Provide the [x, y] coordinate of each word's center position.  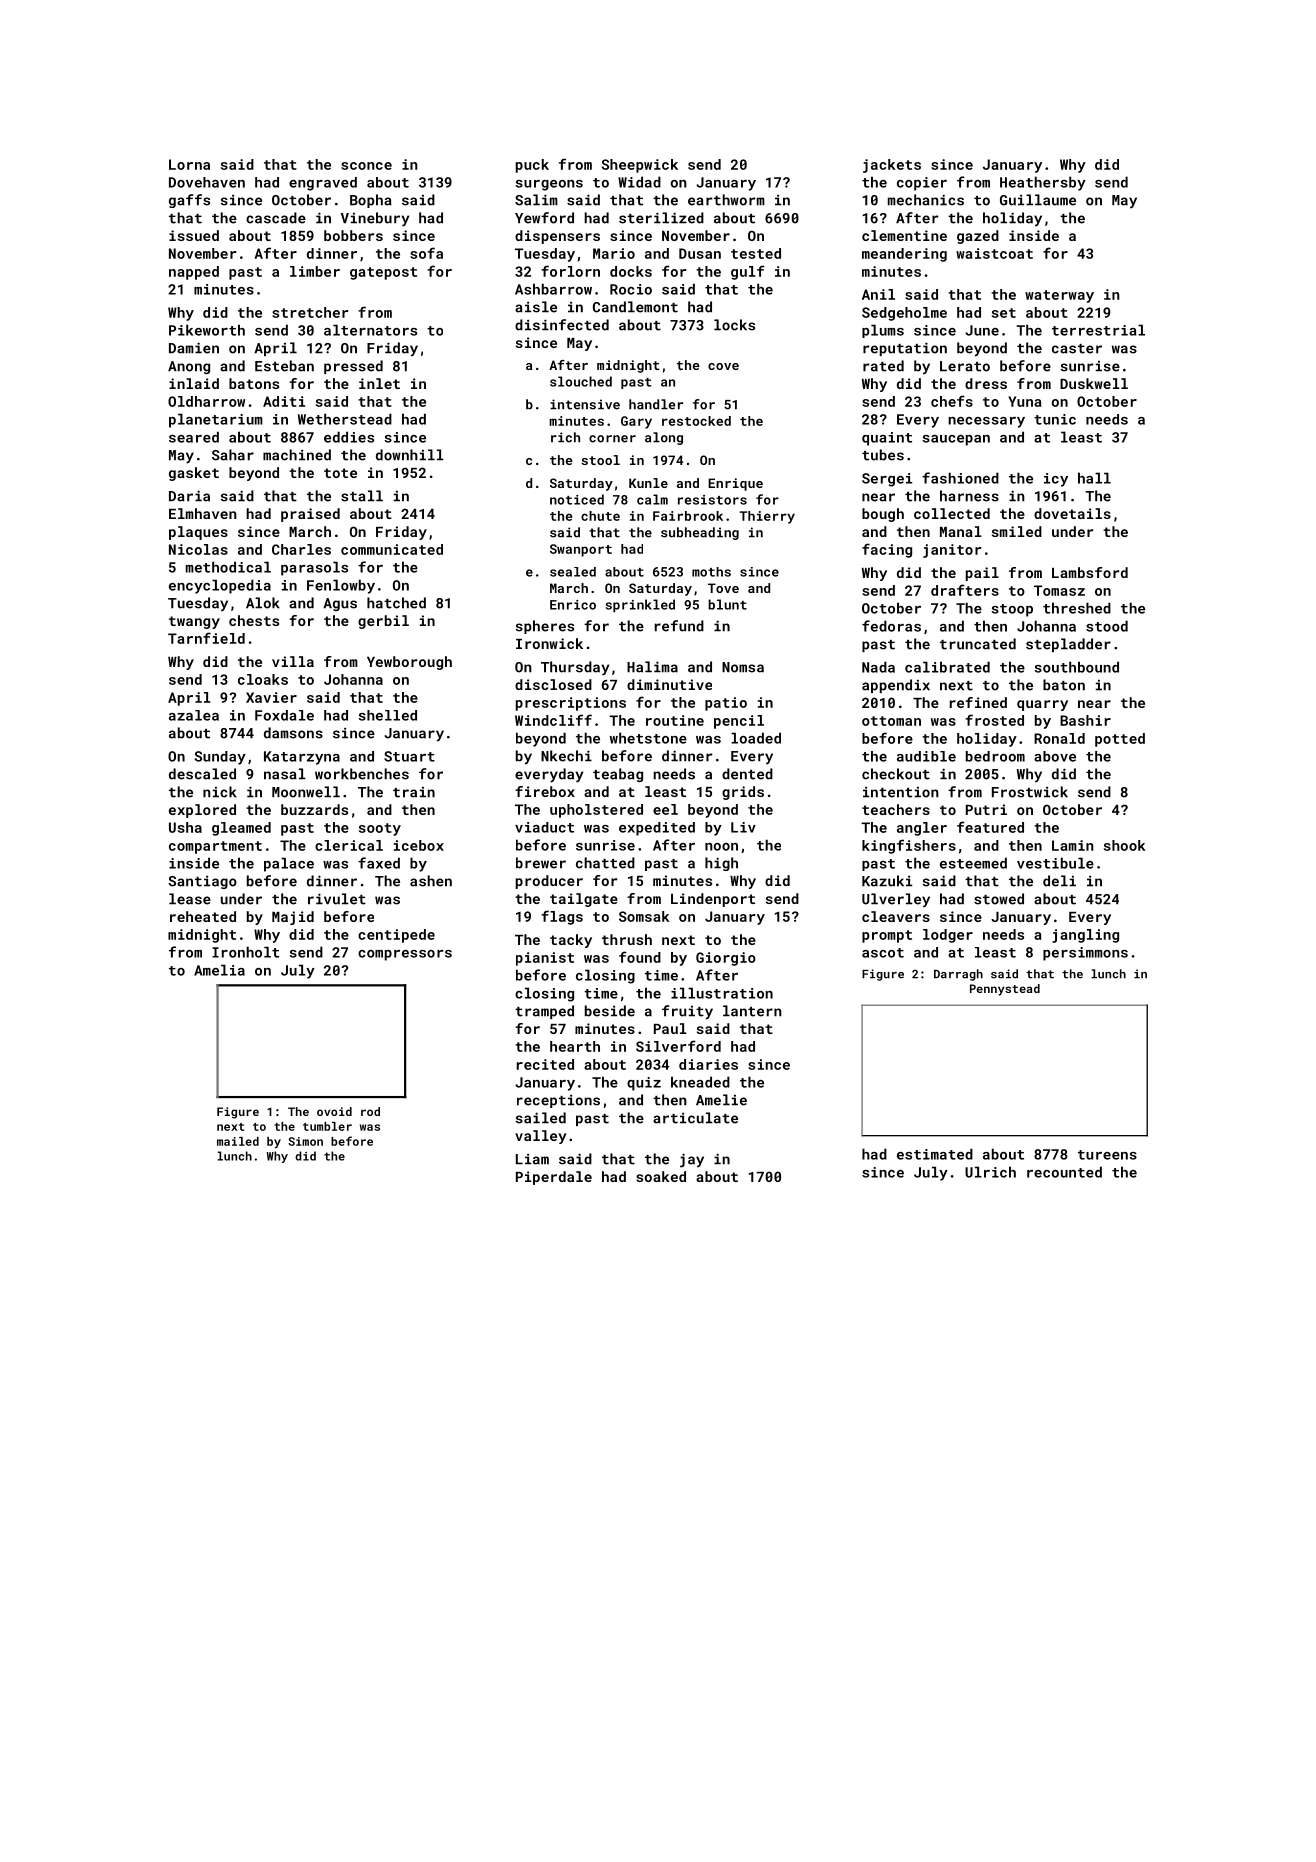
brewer [541, 863]
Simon [305, 1141]
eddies [349, 437]
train [414, 792]
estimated [935, 1154]
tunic [1055, 419]
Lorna [189, 164]
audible [926, 756]
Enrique [735, 484]
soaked [661, 1176]
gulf [748, 272]
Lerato [965, 366]
